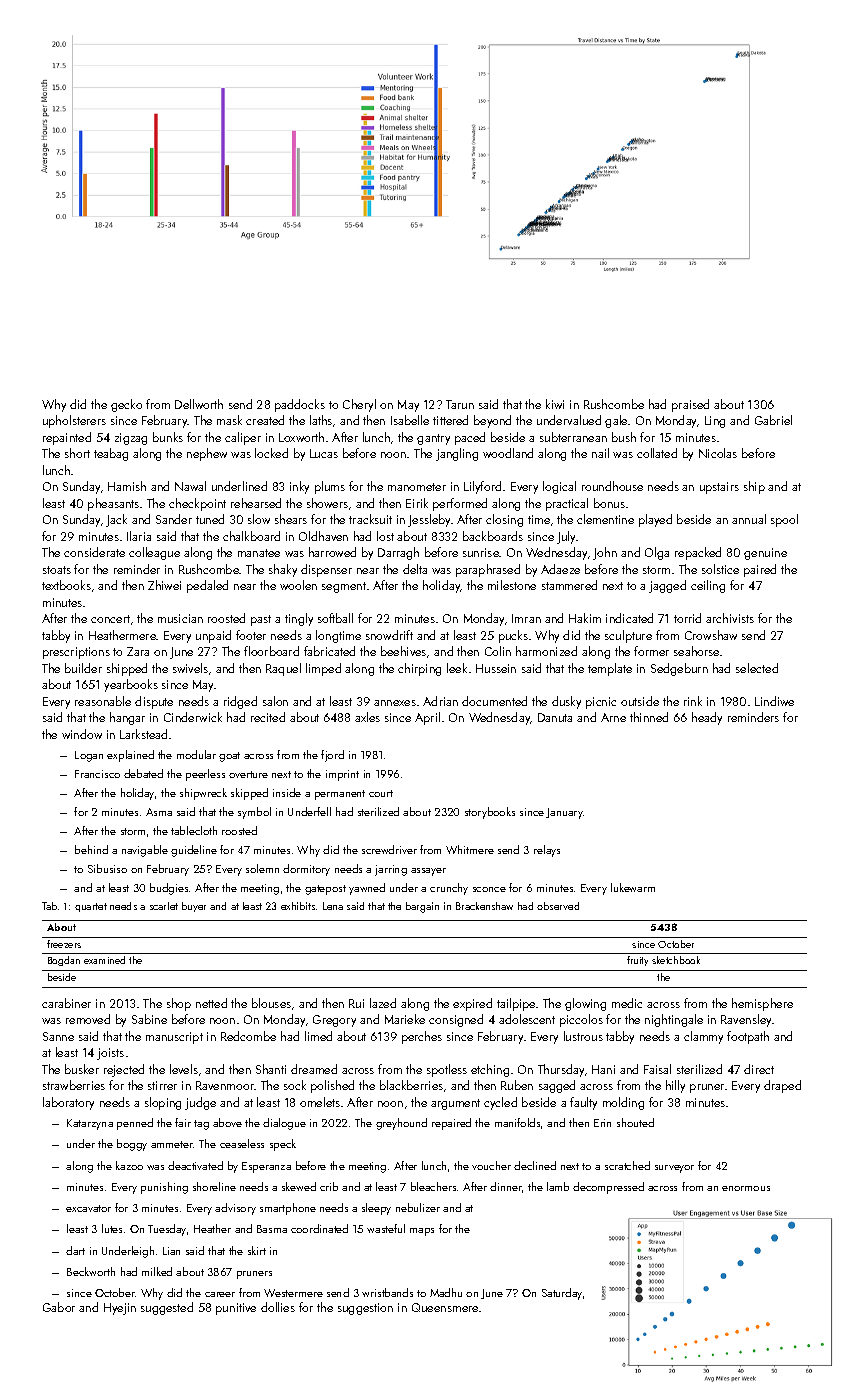 The width and height of the image is (849, 1400). I want to click on suggestion, so click(365, 1309).
